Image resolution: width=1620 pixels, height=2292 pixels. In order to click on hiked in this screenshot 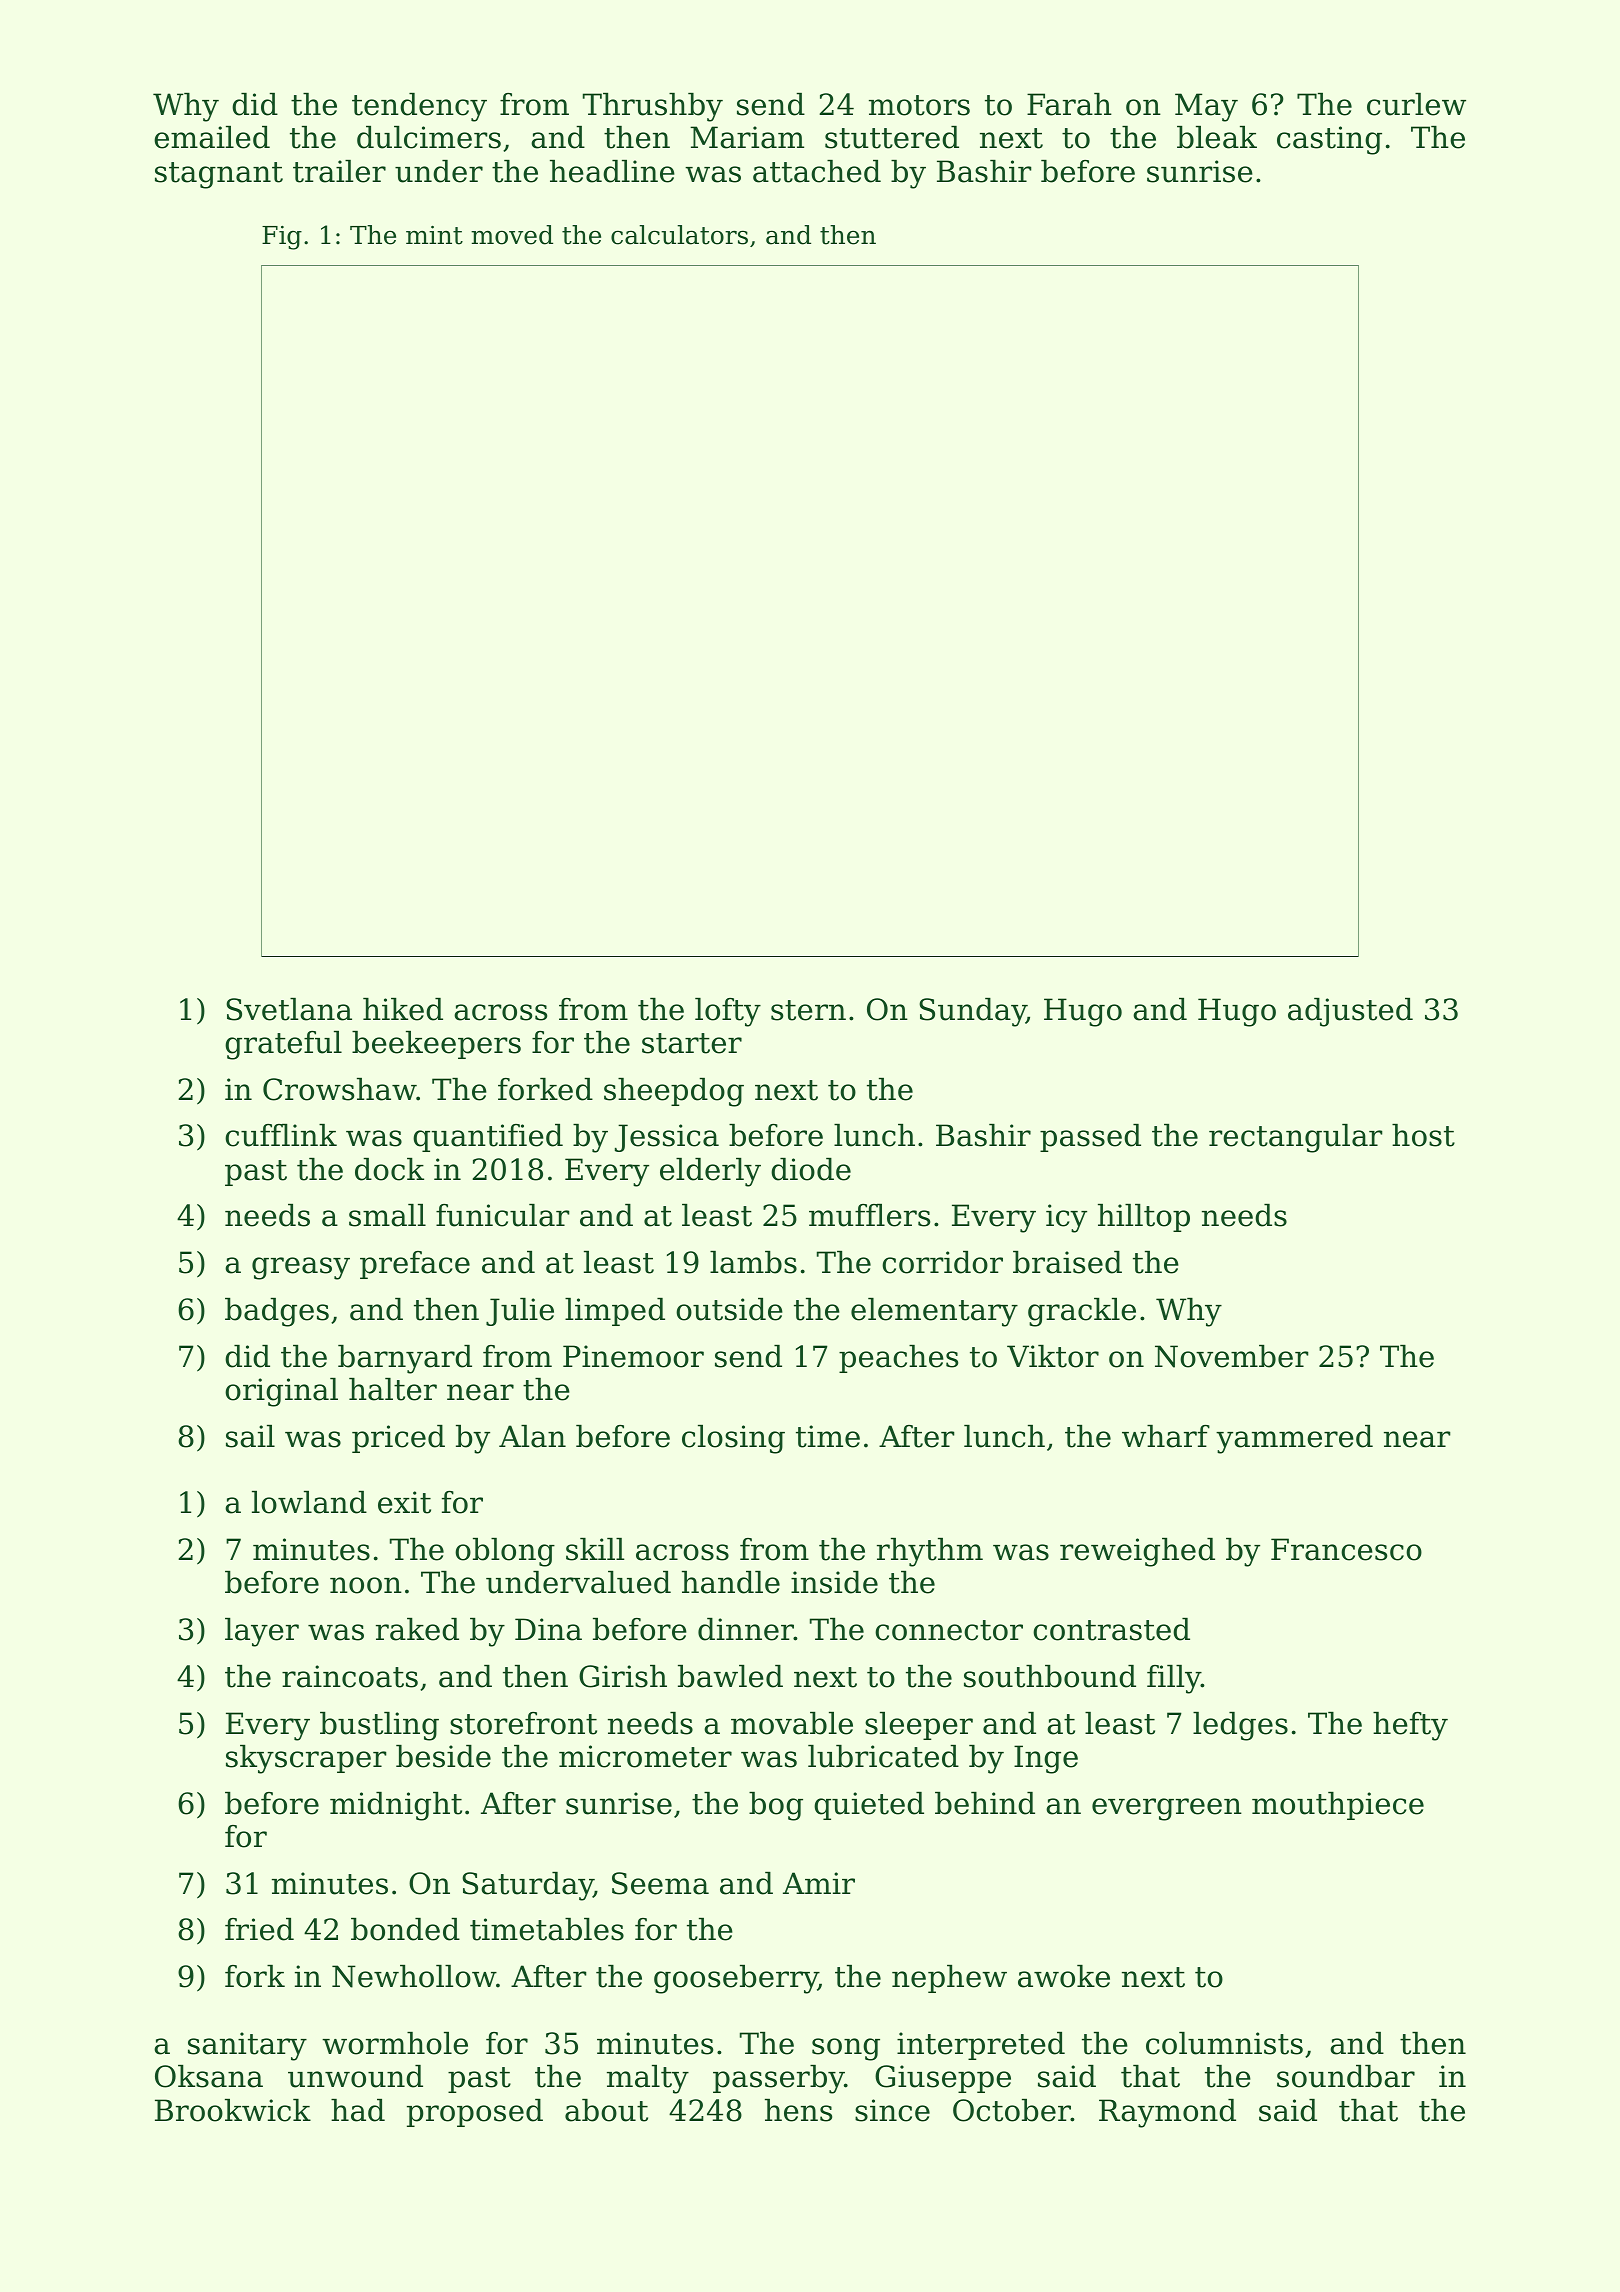, I will do `click(403, 1009)`.
